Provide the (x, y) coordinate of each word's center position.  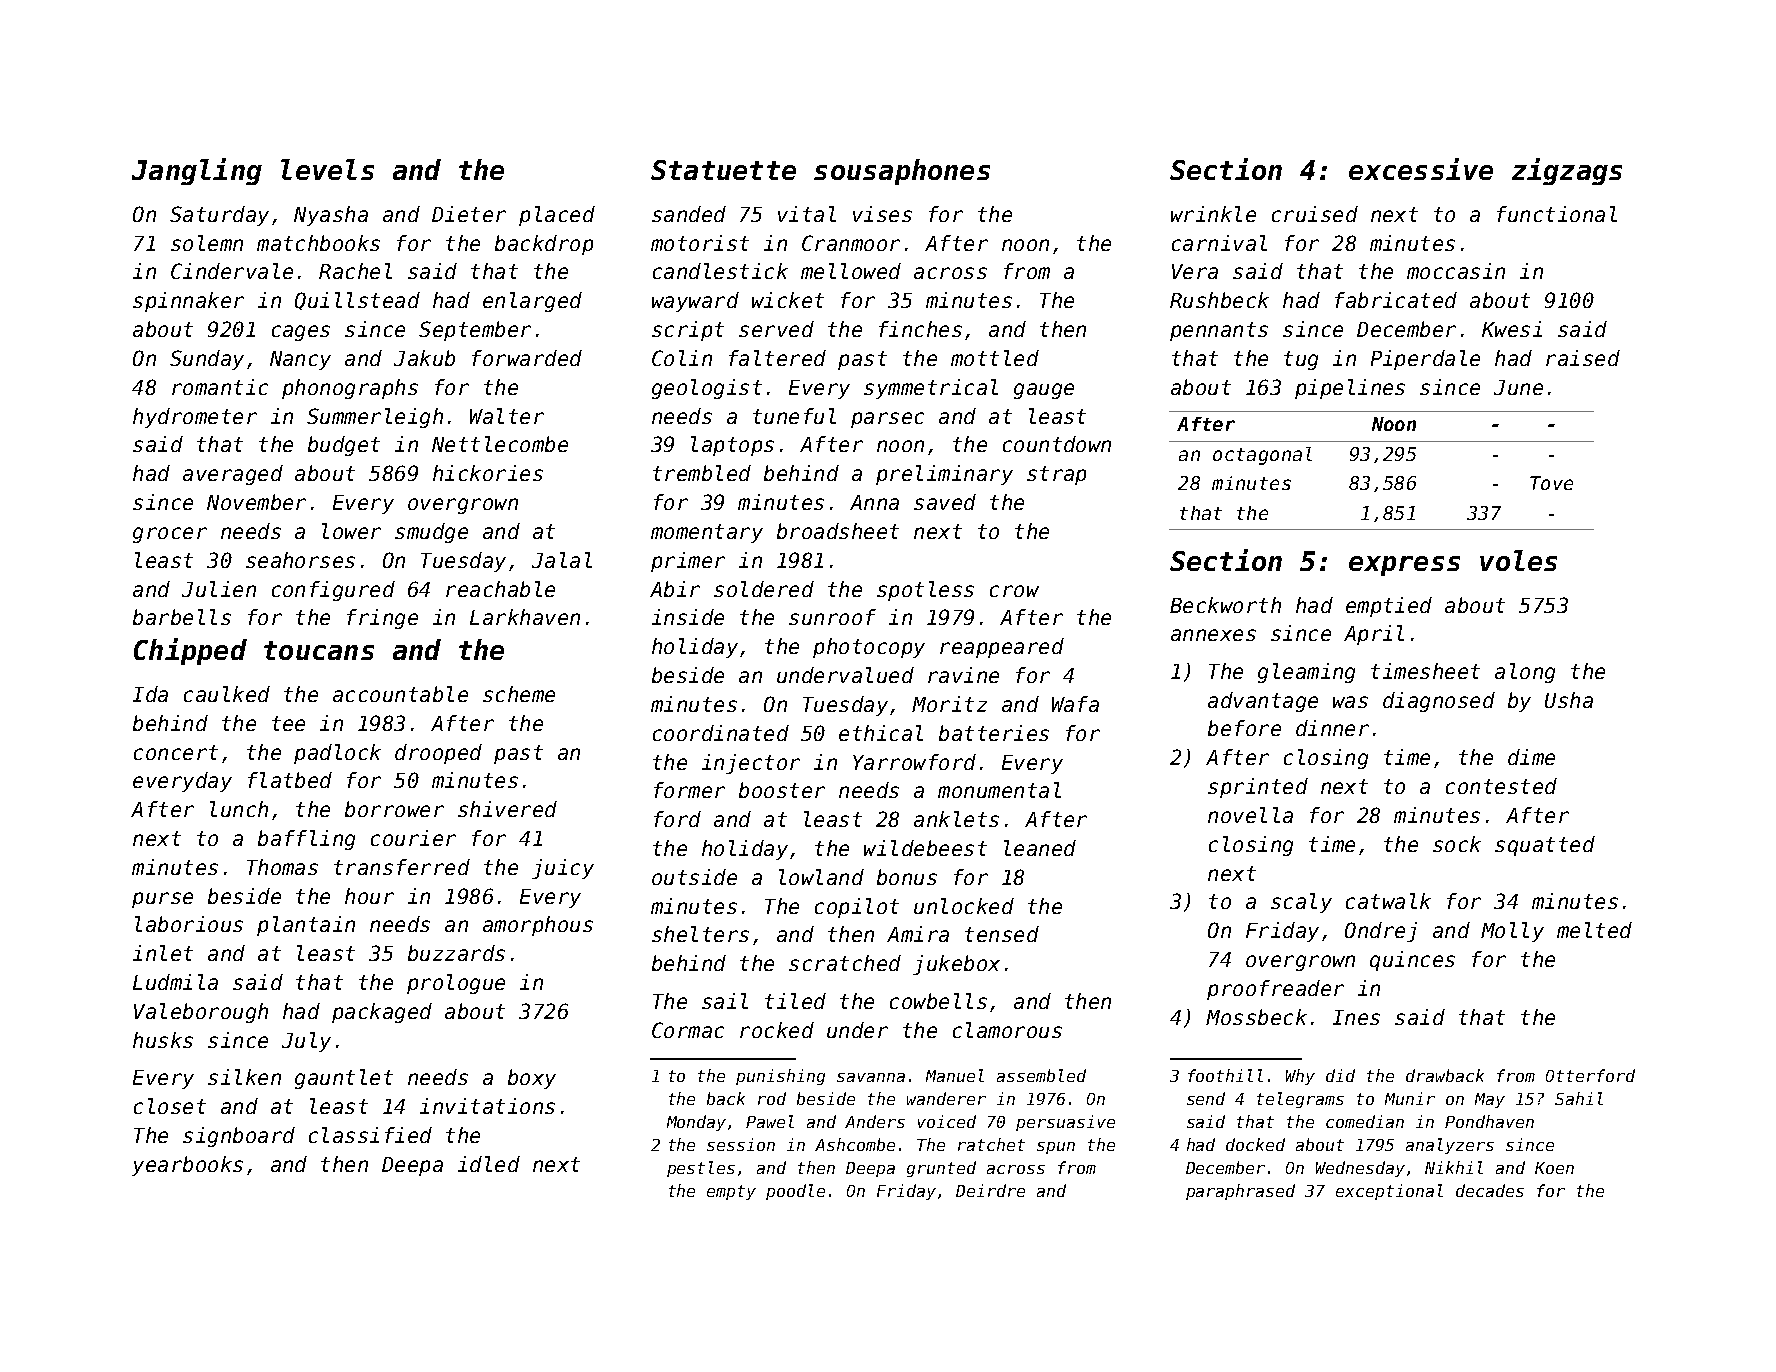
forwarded (527, 358)
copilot (857, 908)
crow (1014, 591)
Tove (1551, 483)
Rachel (355, 271)
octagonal (1262, 456)
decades (1490, 1190)
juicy (563, 869)
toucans (319, 650)
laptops (732, 446)
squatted (1545, 846)
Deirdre (990, 1190)
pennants (1219, 331)
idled (489, 1164)
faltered (777, 358)
